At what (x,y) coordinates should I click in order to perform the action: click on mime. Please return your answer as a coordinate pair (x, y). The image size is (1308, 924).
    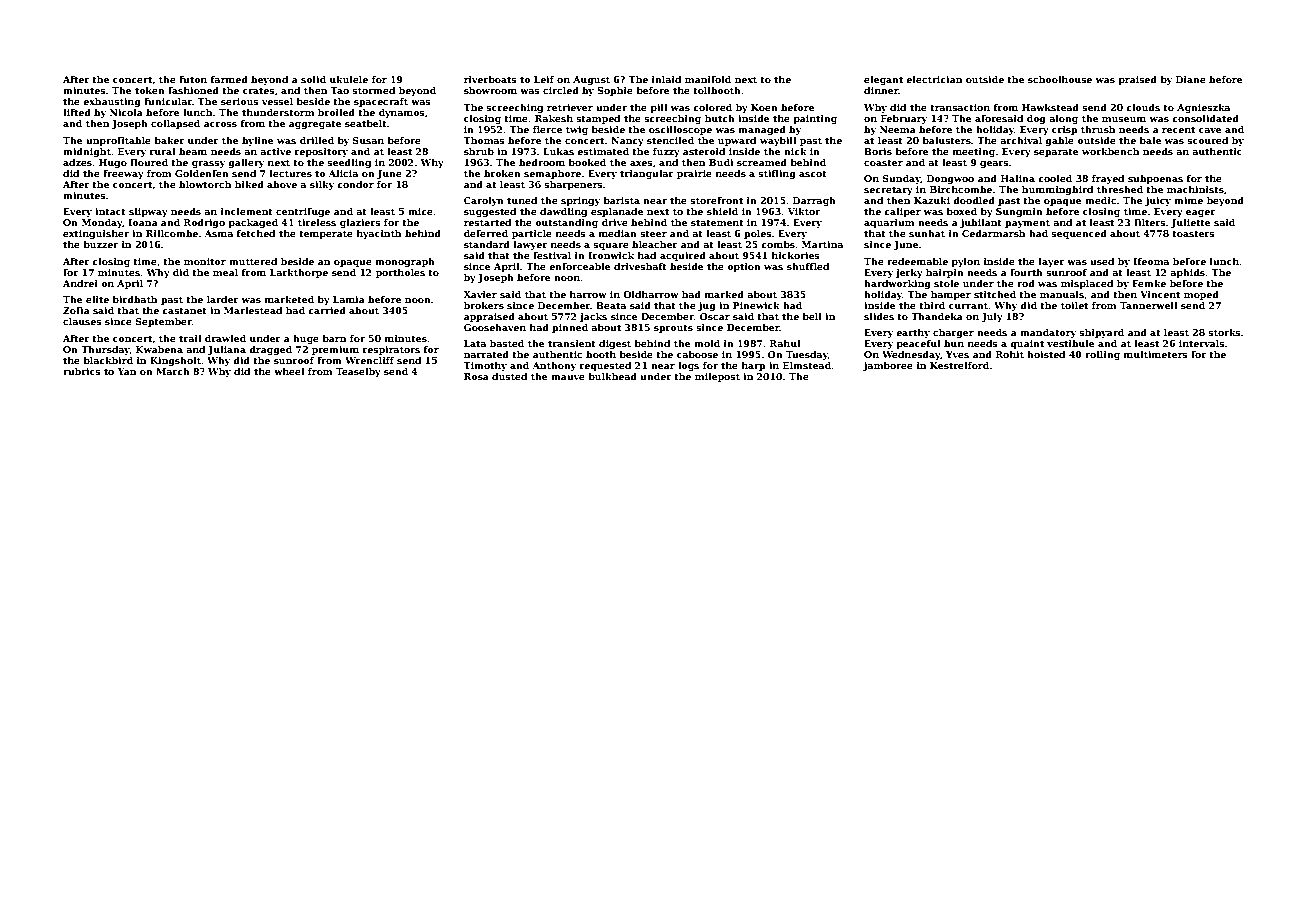
    Looking at the image, I should click on (1188, 200).
